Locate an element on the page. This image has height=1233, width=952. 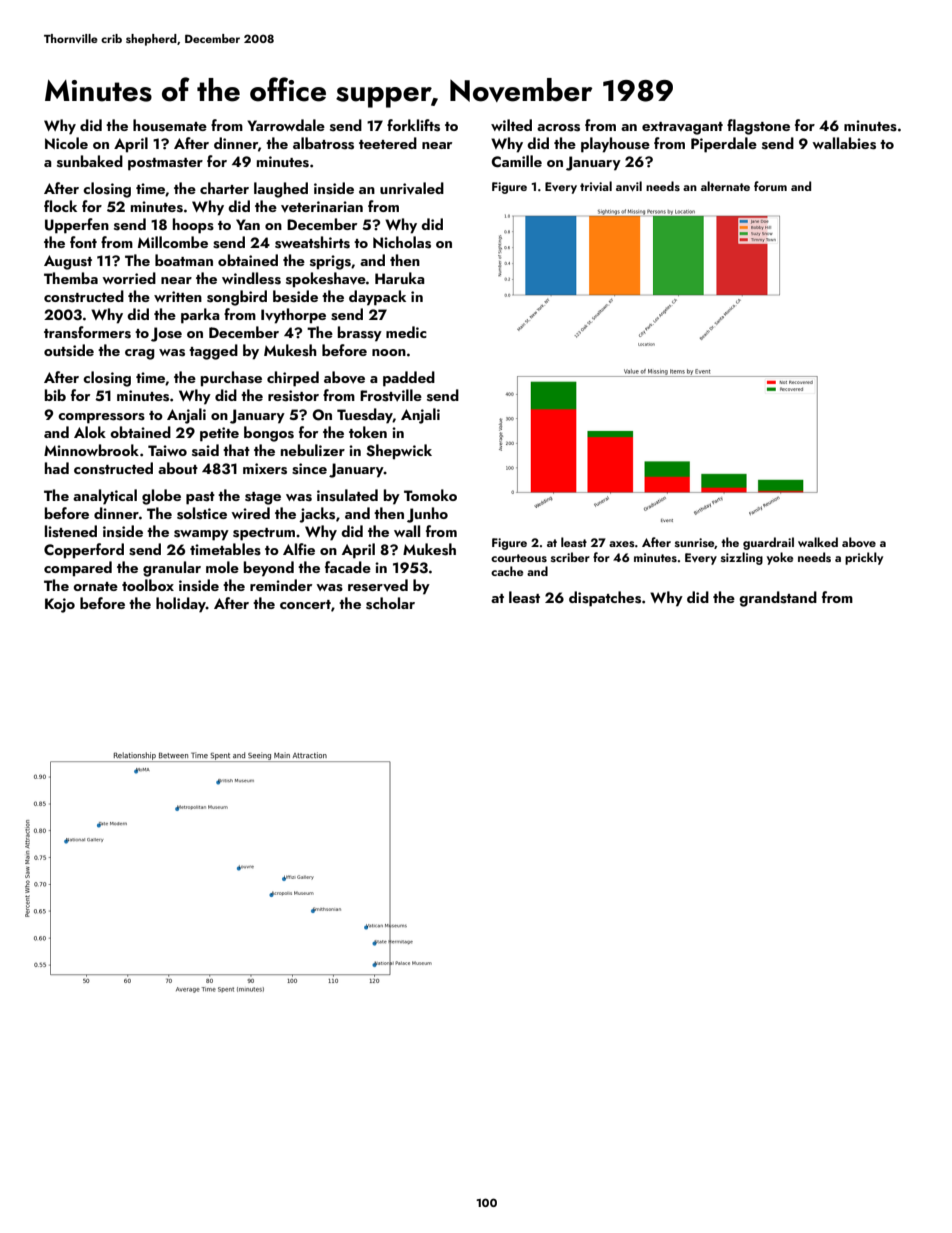
padded is located at coordinates (409, 379).
